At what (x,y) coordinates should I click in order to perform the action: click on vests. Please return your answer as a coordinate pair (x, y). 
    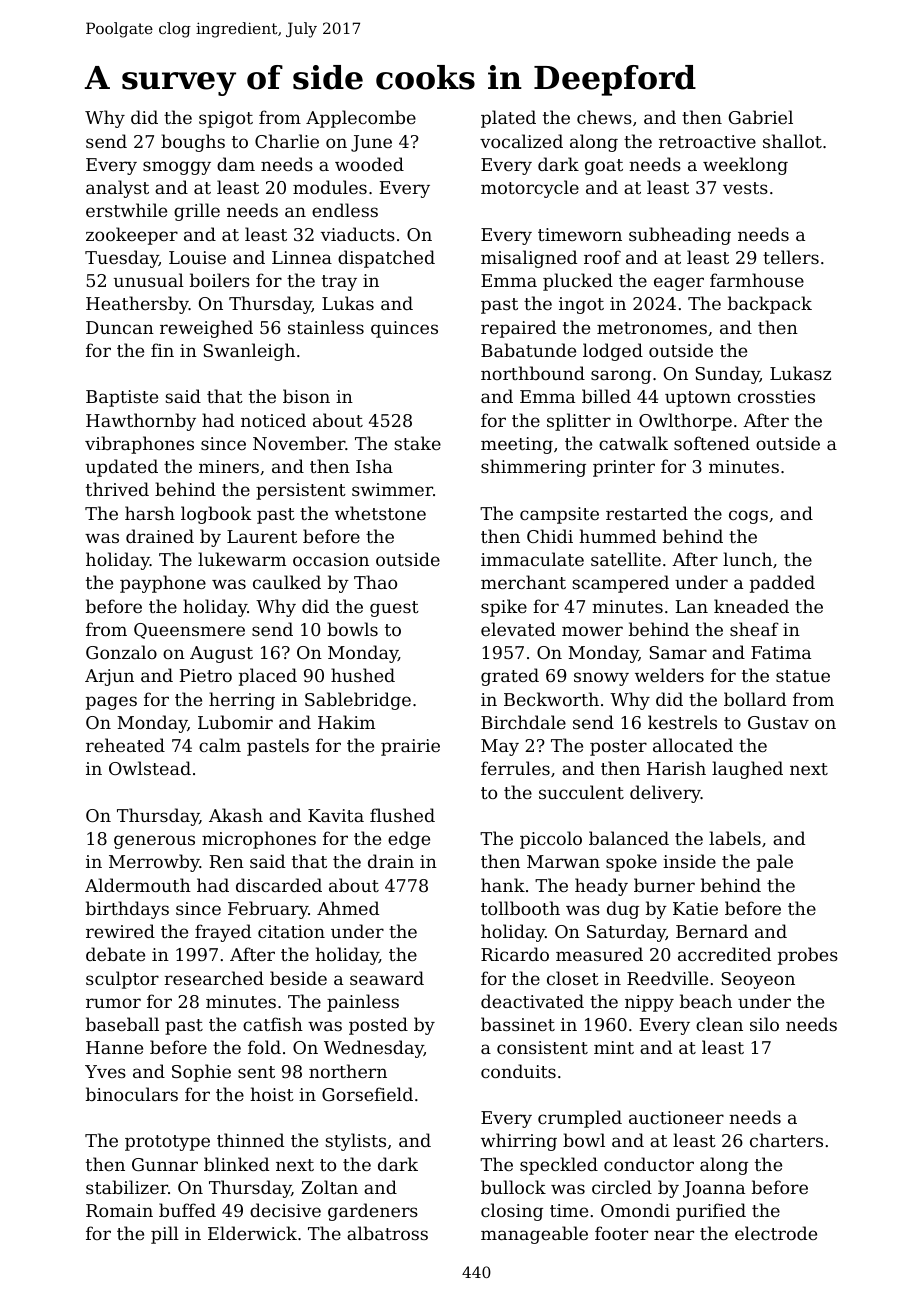
    Looking at the image, I should click on (745, 188).
